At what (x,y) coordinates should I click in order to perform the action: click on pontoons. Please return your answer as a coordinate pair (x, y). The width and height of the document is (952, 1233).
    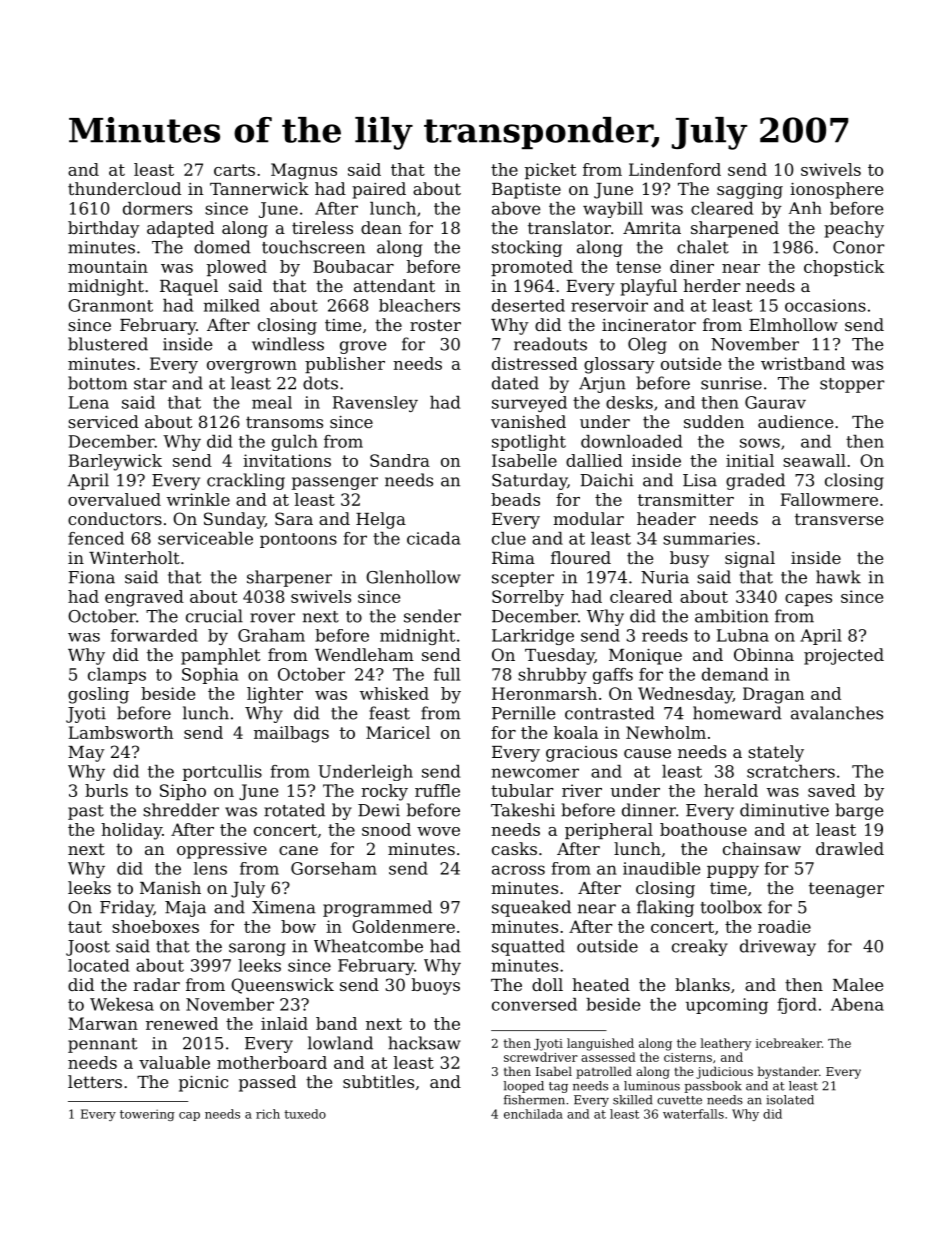
    Looking at the image, I should click on (298, 540).
